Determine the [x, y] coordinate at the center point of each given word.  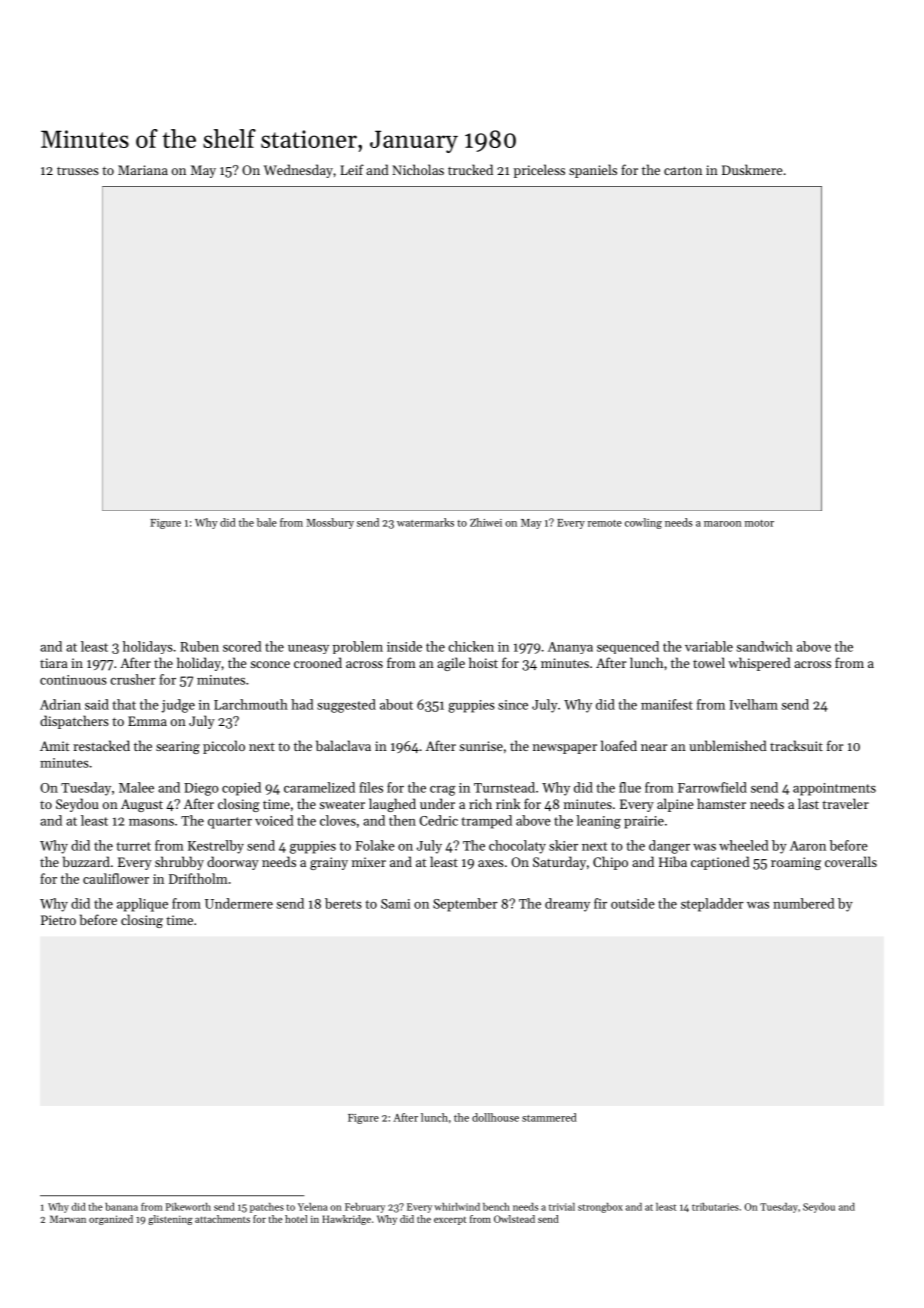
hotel [296, 1219]
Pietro [58, 920]
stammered [549, 1117]
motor [759, 523]
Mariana [143, 170]
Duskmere [752, 169]
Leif [352, 169]
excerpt [450, 1220]
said [97, 704]
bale [267, 522]
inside [404, 646]
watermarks [425, 522]
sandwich [765, 646]
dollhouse [495, 1117]
